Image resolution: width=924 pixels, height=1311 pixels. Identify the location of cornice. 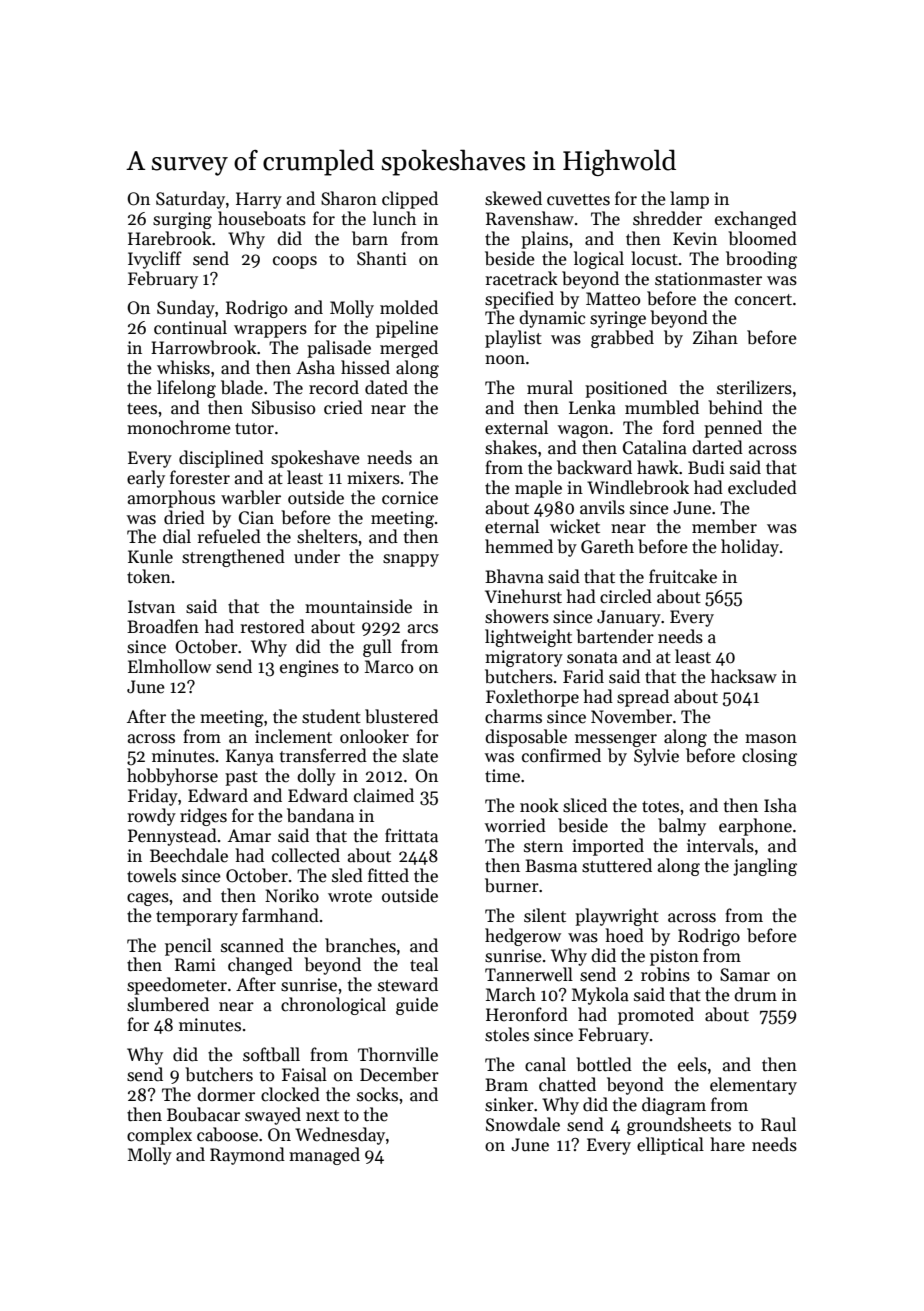
(410, 498).
